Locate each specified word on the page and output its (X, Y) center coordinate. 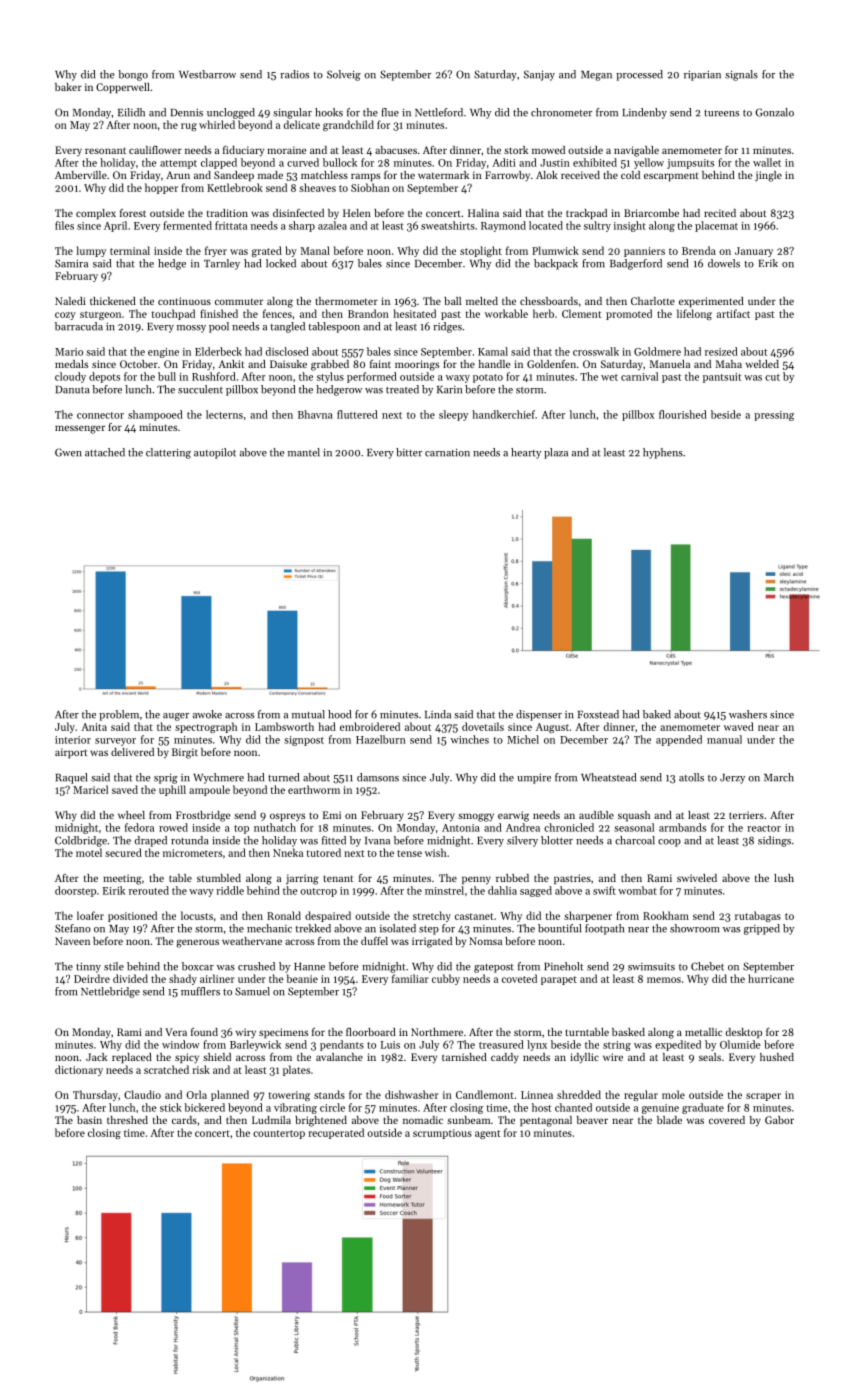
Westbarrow (207, 74)
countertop (279, 1134)
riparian (702, 76)
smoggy (476, 817)
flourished (683, 414)
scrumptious (442, 1134)
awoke (207, 714)
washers (748, 714)
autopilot (215, 453)
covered (727, 1120)
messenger (80, 429)
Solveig (344, 75)
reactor (764, 828)
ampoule (209, 790)
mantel (304, 452)
